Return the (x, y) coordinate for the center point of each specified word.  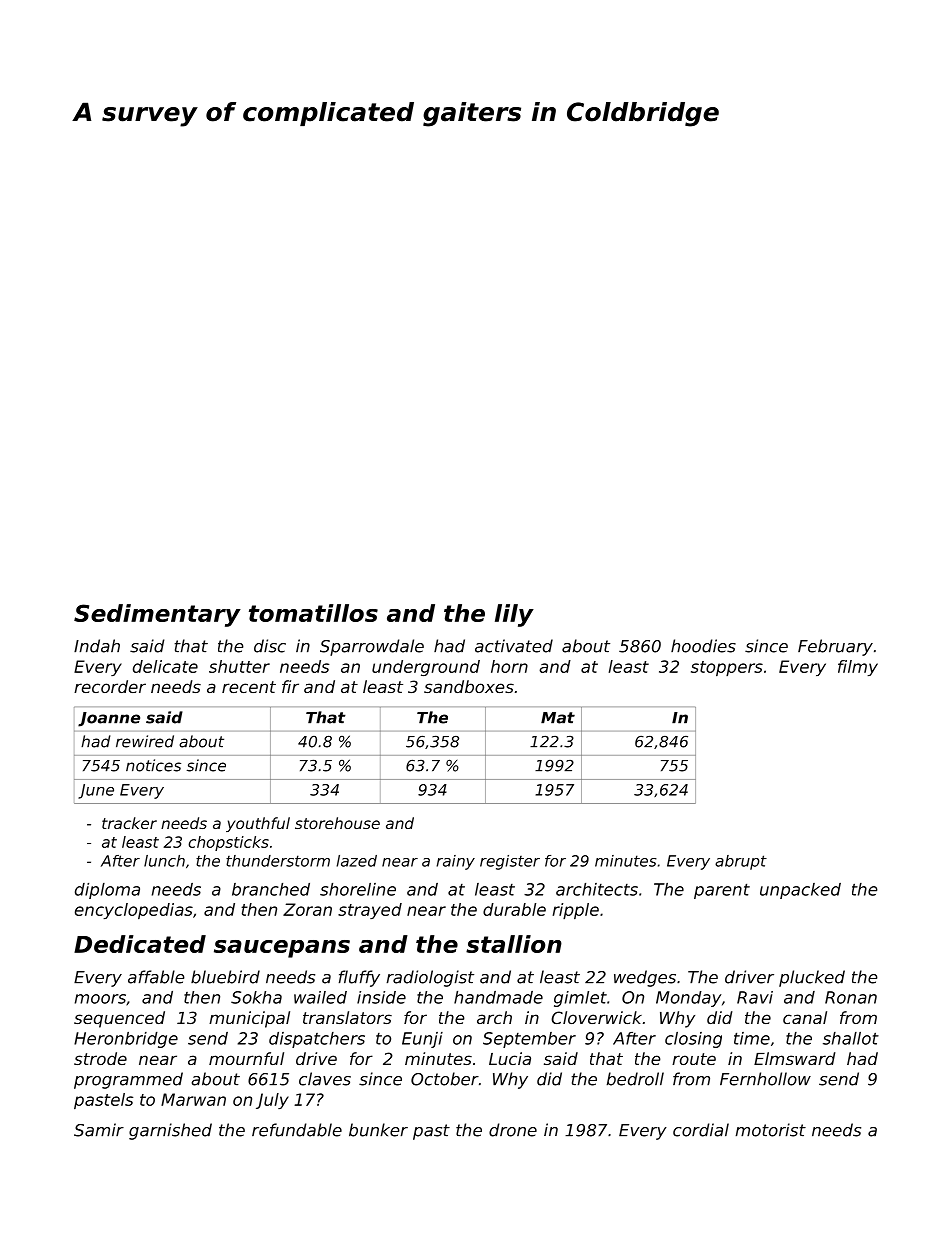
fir (290, 686)
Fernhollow (765, 1079)
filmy (858, 668)
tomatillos (313, 613)
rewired (145, 741)
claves (325, 1079)
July (272, 1101)
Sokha (256, 997)
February (835, 647)
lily (514, 615)
